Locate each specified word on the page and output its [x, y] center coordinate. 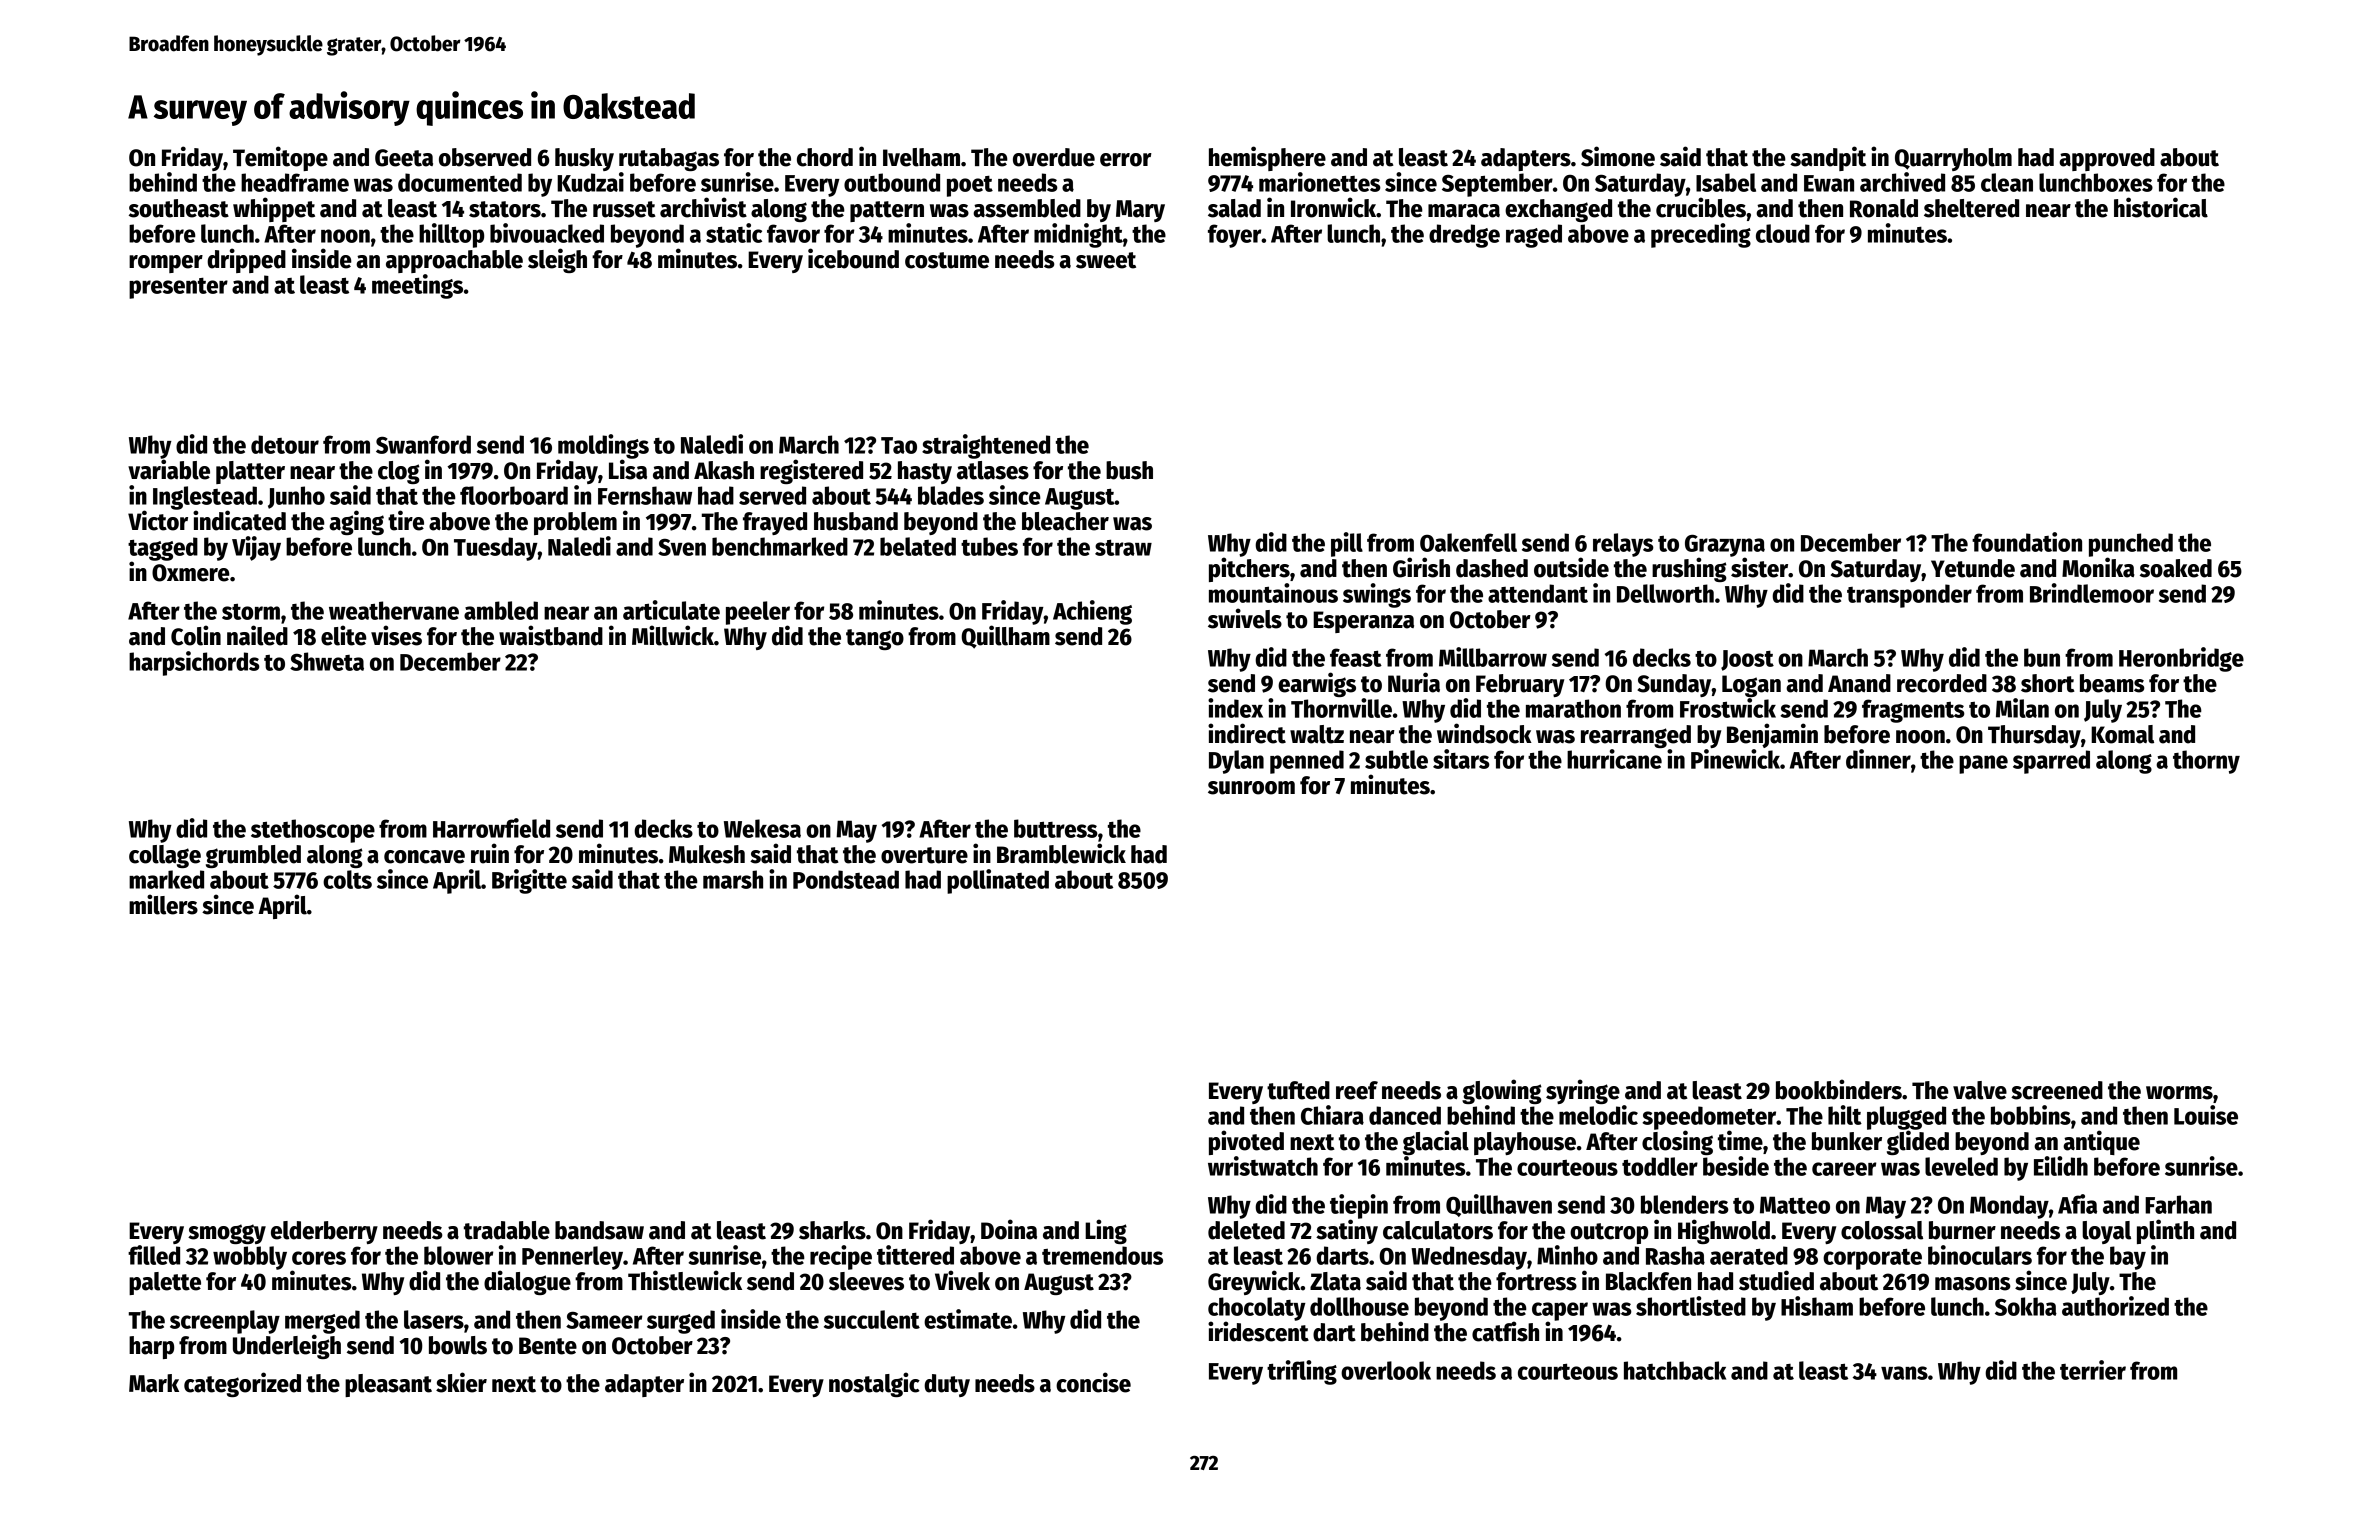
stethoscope [313, 831]
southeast [179, 208]
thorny [2206, 762]
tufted [1298, 1090]
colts [347, 879]
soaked [2176, 568]
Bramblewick [1061, 853]
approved [2107, 159]
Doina [1009, 1229]
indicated [239, 520]
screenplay [225, 1322]
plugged [1906, 1118]
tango [875, 639]
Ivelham [921, 157]
